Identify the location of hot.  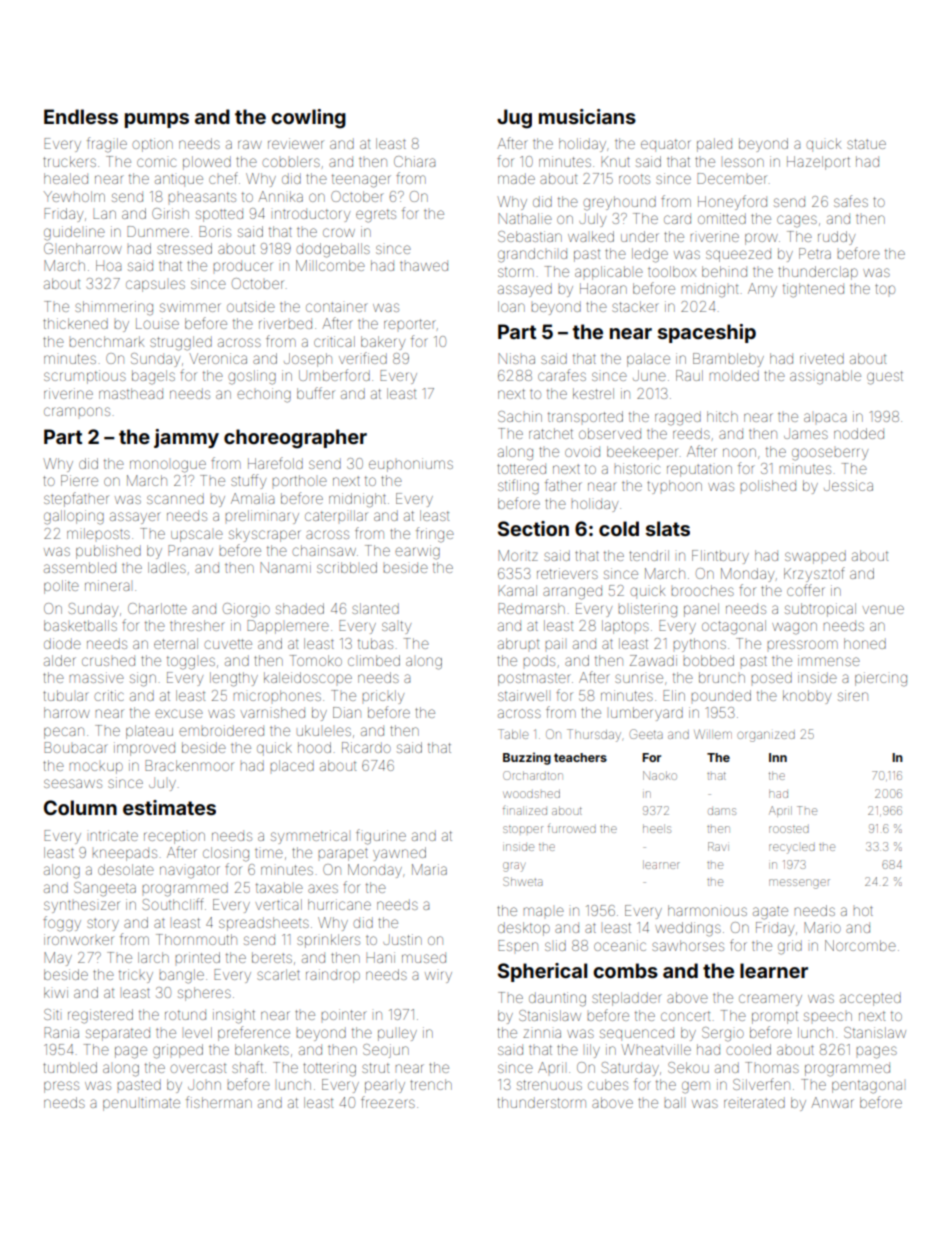
(863, 911).
